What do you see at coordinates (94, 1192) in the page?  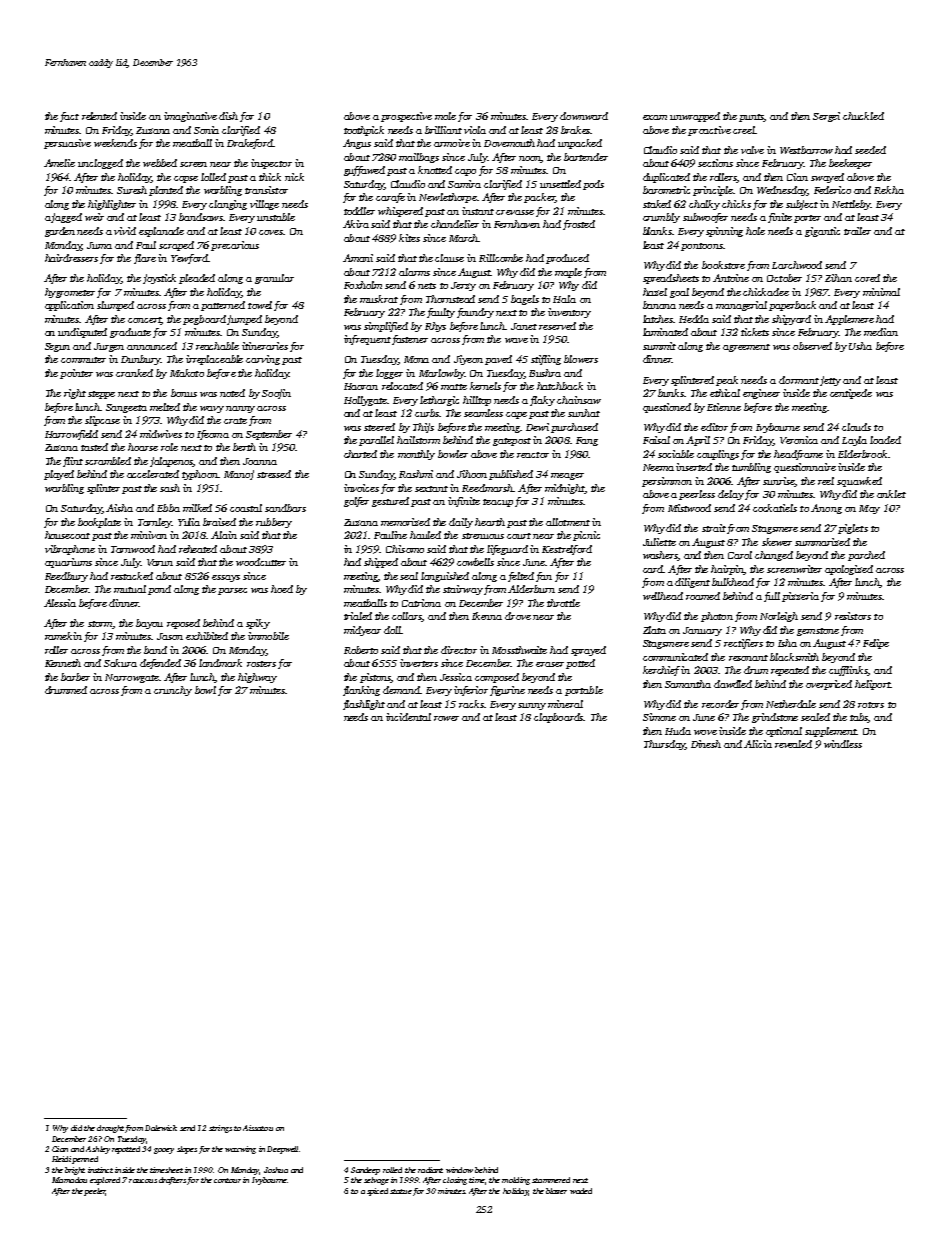 I see `peeler` at bounding box center [94, 1192].
